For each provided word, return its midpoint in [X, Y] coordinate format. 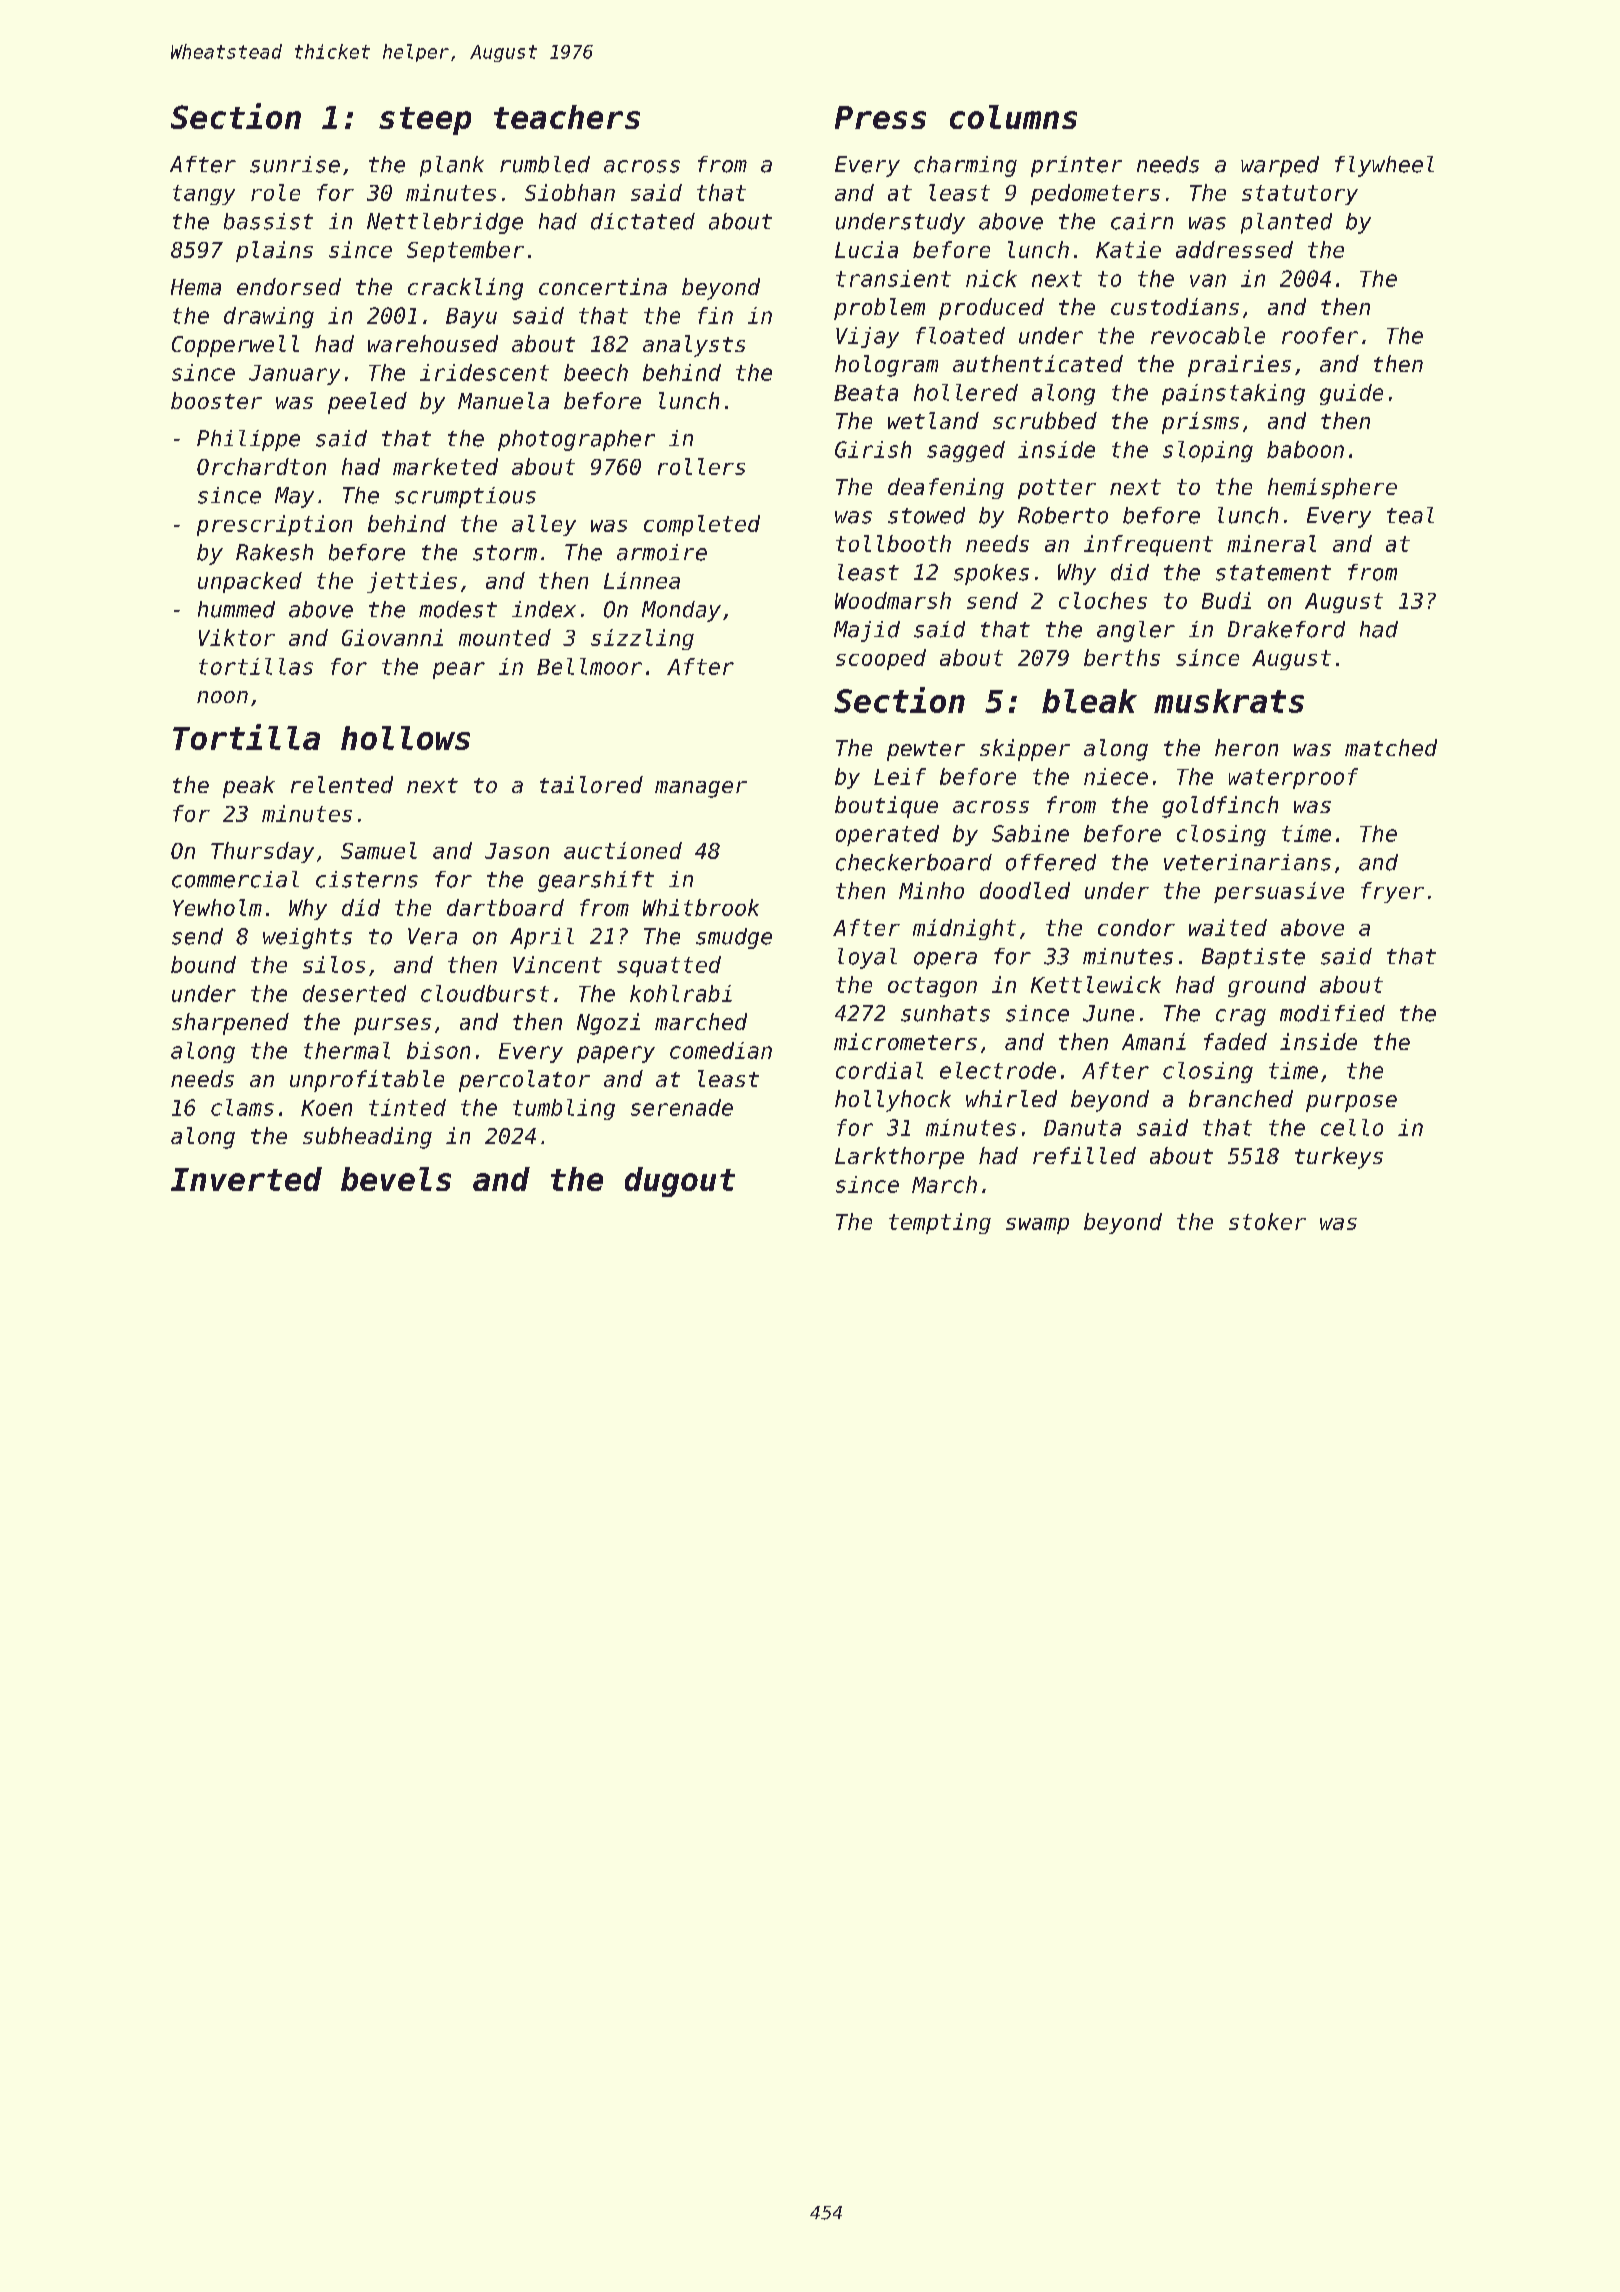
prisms [1200, 423]
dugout [680, 1182]
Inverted [246, 1179]
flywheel [1384, 166]
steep [425, 121]
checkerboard [914, 862]
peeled [367, 403]
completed [702, 525]
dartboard [505, 907]
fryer [1392, 892]
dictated [643, 221]
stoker [1267, 1221]
